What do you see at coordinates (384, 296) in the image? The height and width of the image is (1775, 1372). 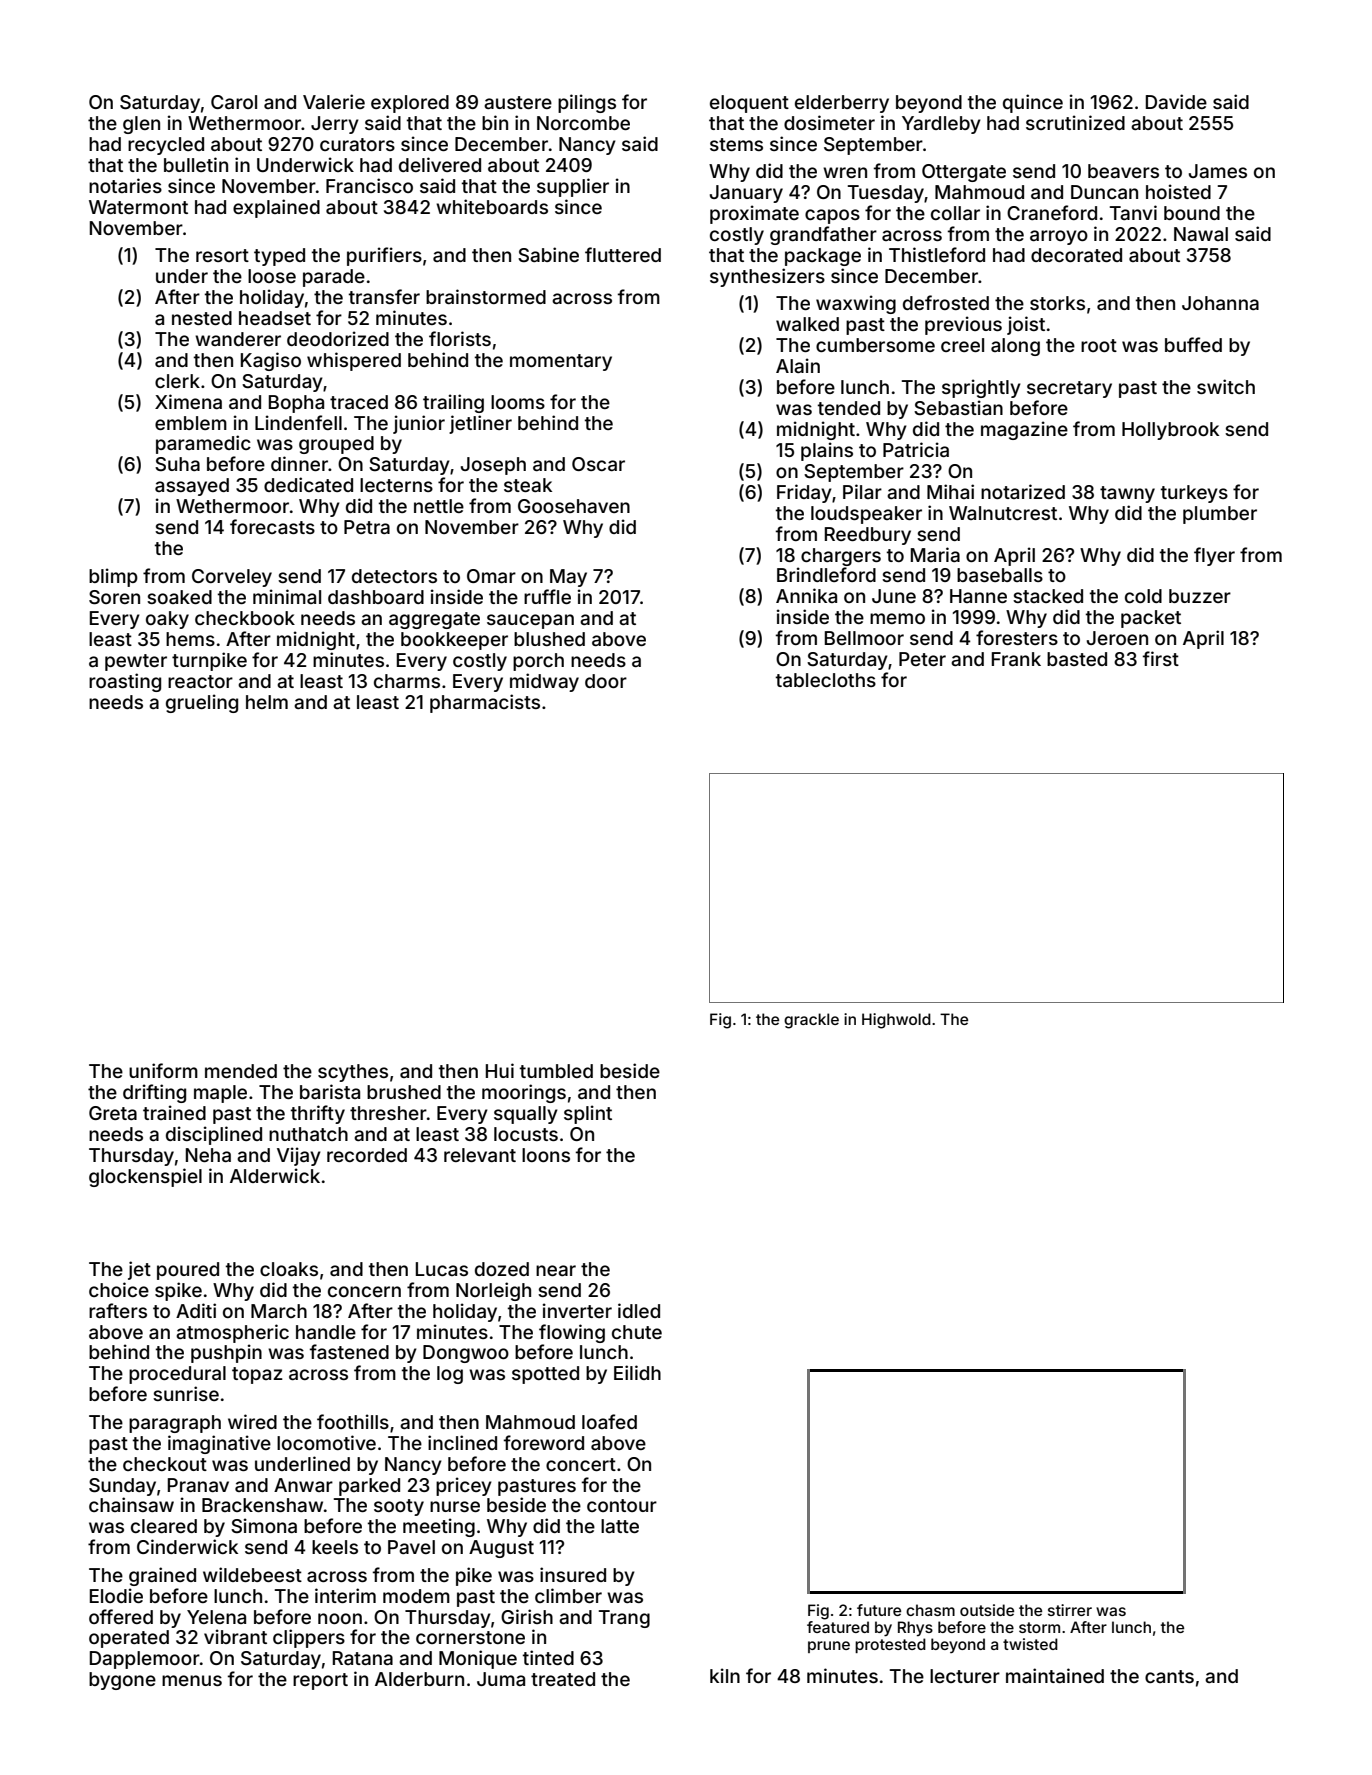 I see `transfer` at bounding box center [384, 296].
